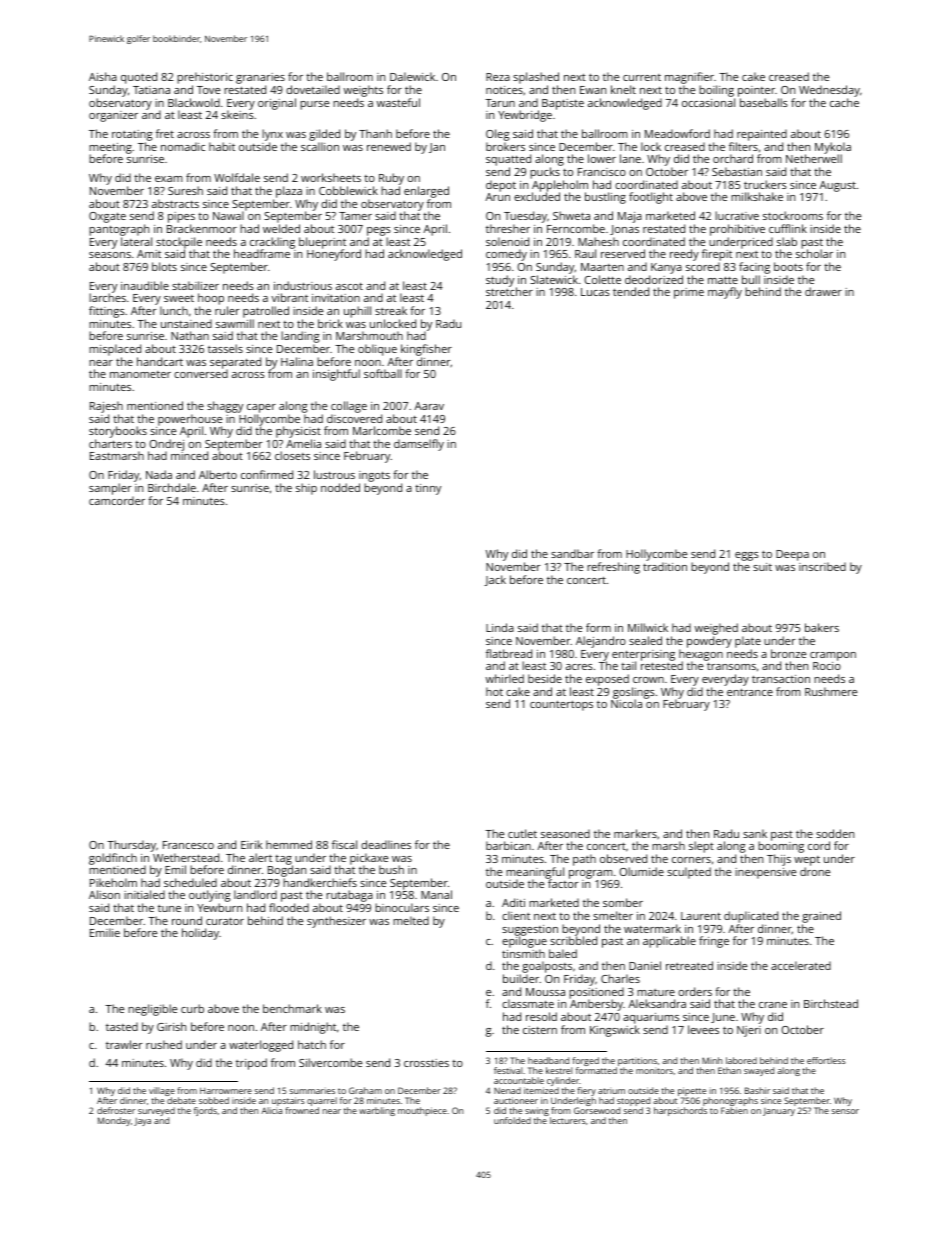  I want to click on eggs, so click(747, 556).
